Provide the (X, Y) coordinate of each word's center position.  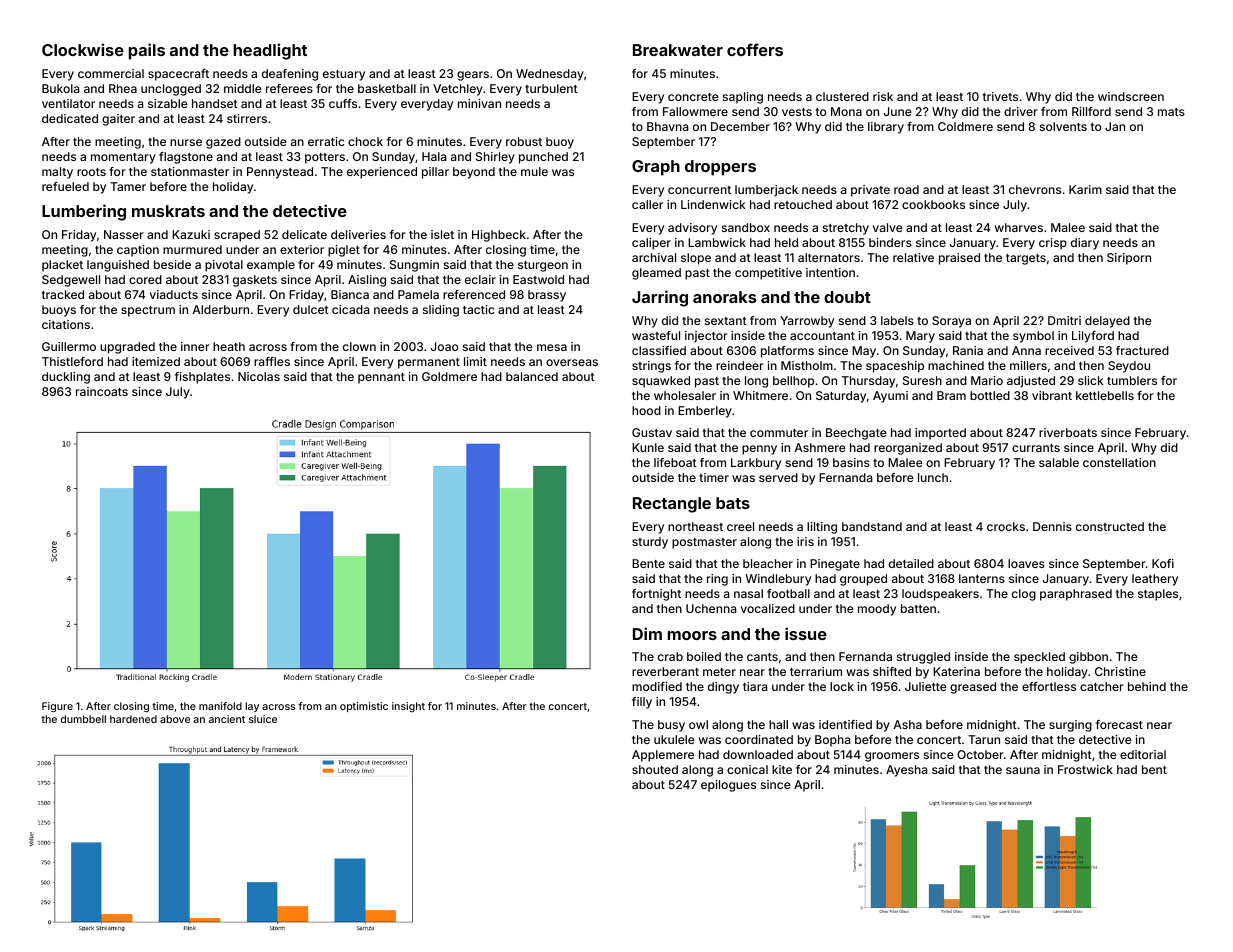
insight (408, 707)
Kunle (648, 447)
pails (147, 51)
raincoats (102, 391)
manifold (220, 706)
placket (62, 266)
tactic (478, 309)
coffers (755, 49)
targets (1026, 259)
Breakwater (678, 50)
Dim (647, 633)
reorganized (908, 449)
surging (1070, 726)
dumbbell (83, 719)
